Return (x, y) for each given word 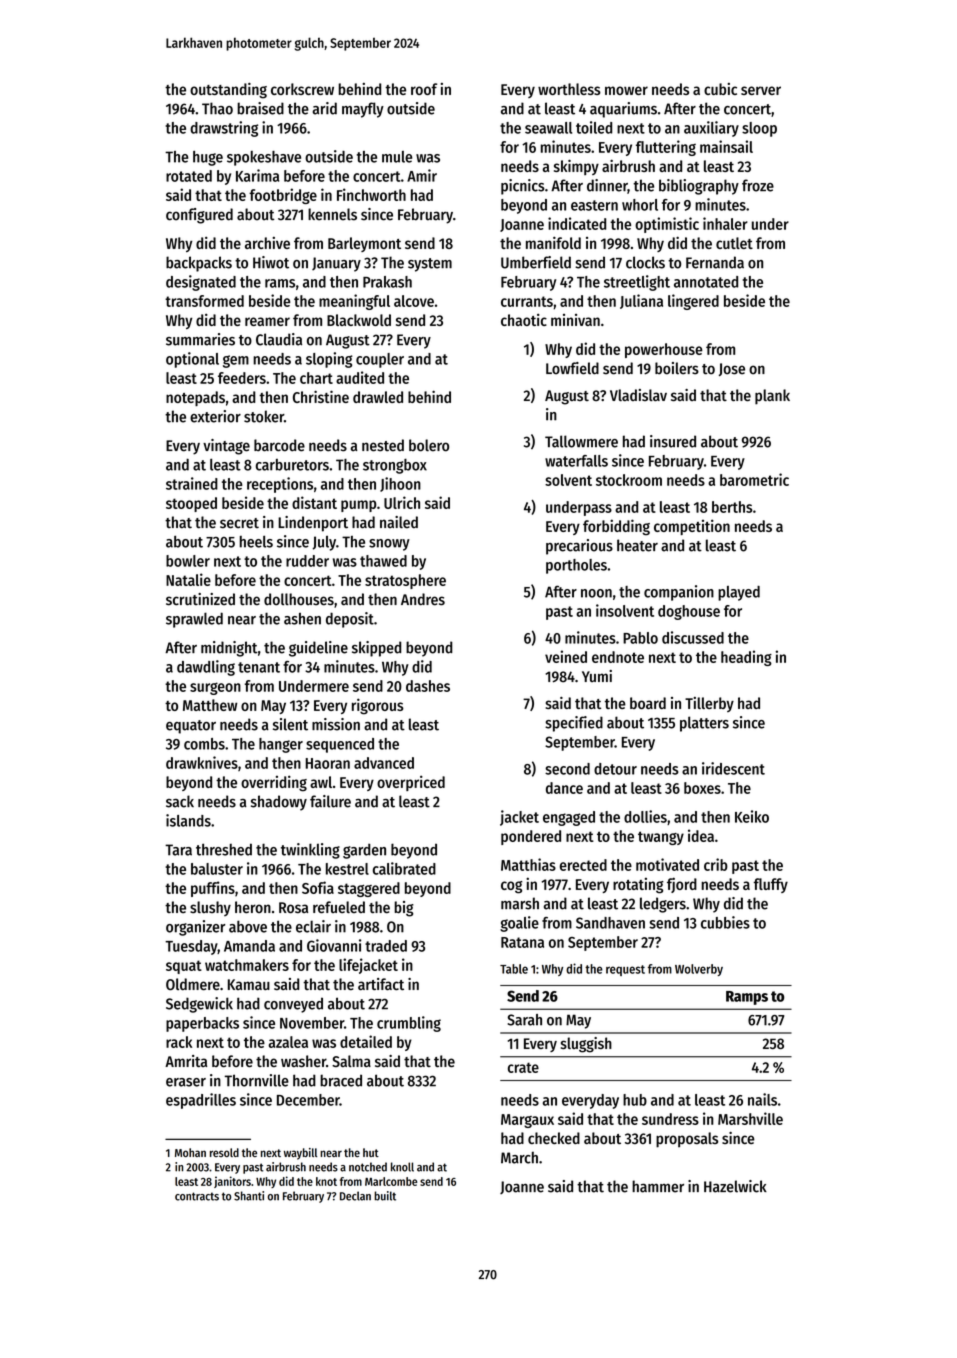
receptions (280, 485)
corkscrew (302, 89)
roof (424, 89)
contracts (197, 1196)
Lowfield (572, 368)
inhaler (725, 223)
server (761, 90)
